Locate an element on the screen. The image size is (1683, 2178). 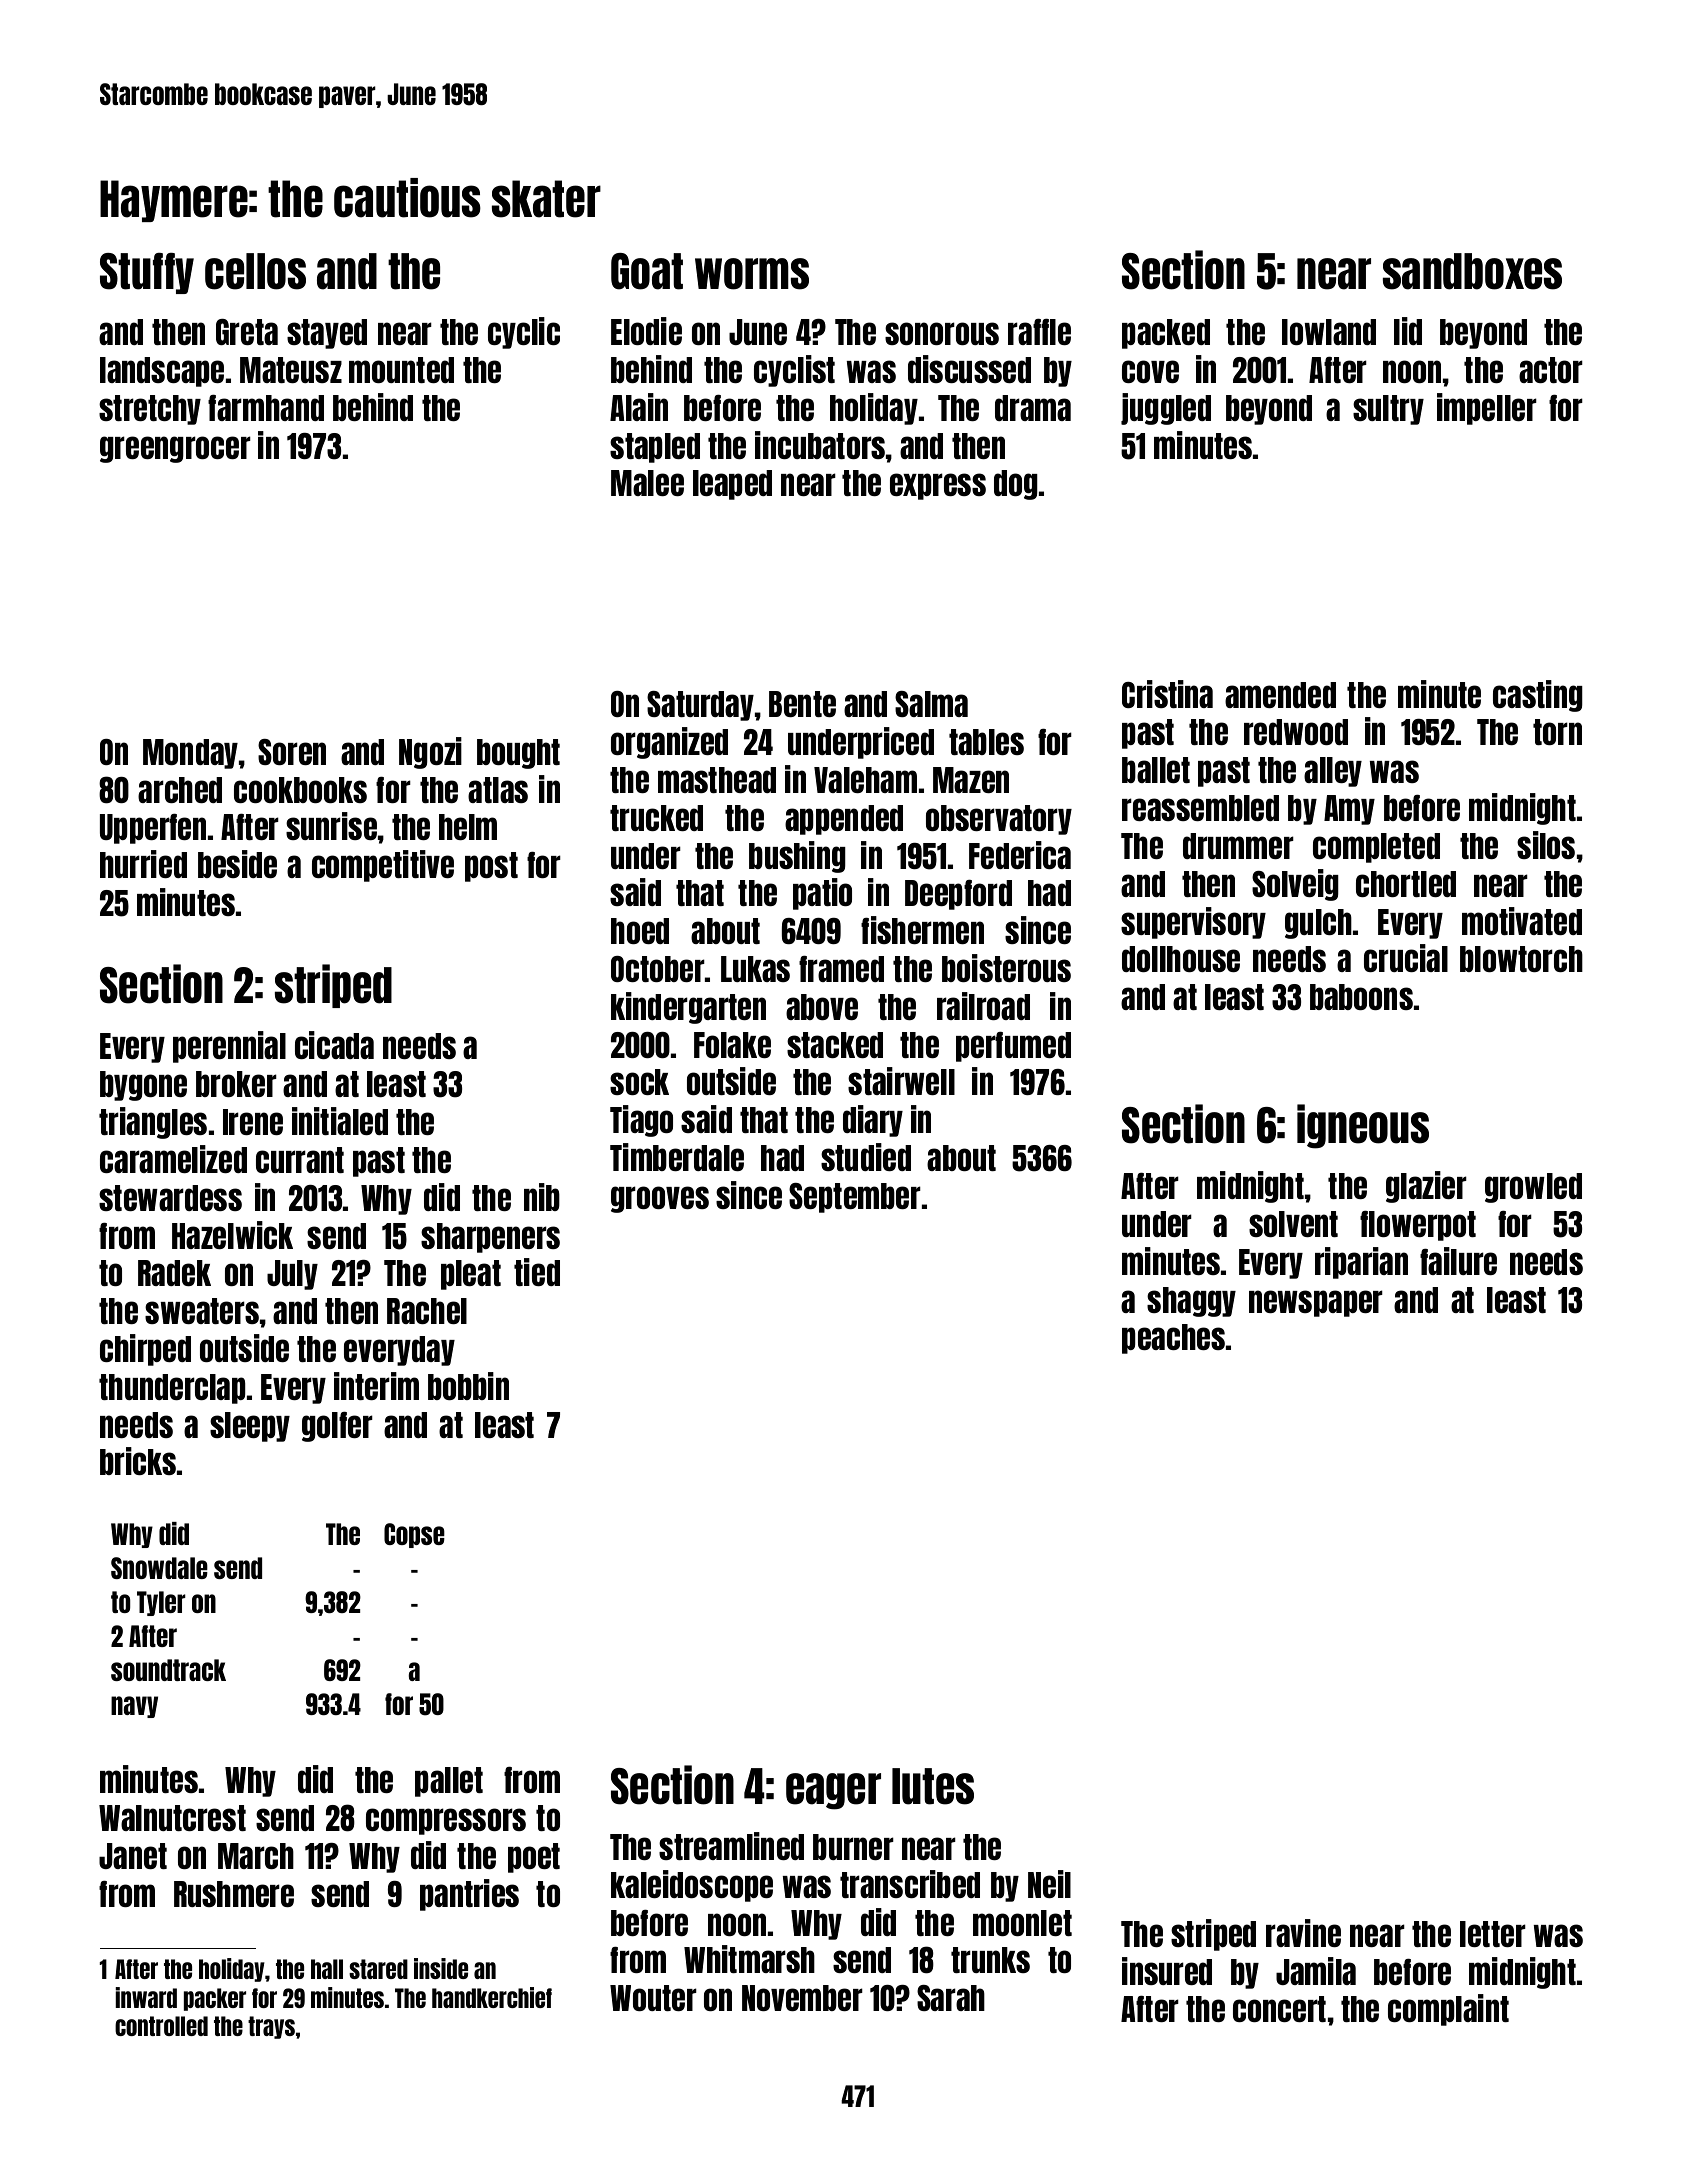
triangles is located at coordinates (153, 1123).
